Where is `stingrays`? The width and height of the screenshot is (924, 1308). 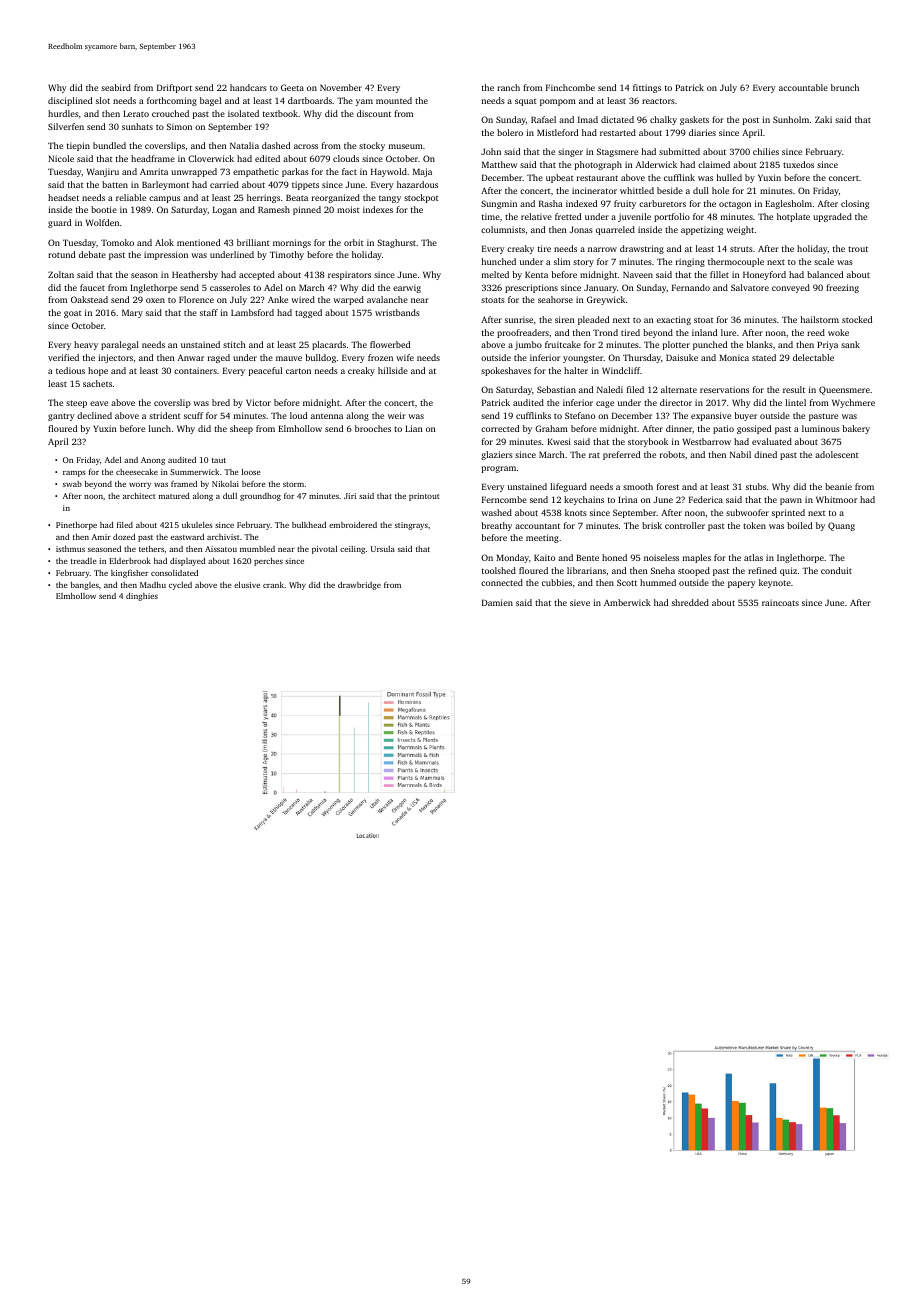 stingrays is located at coordinates (411, 526).
